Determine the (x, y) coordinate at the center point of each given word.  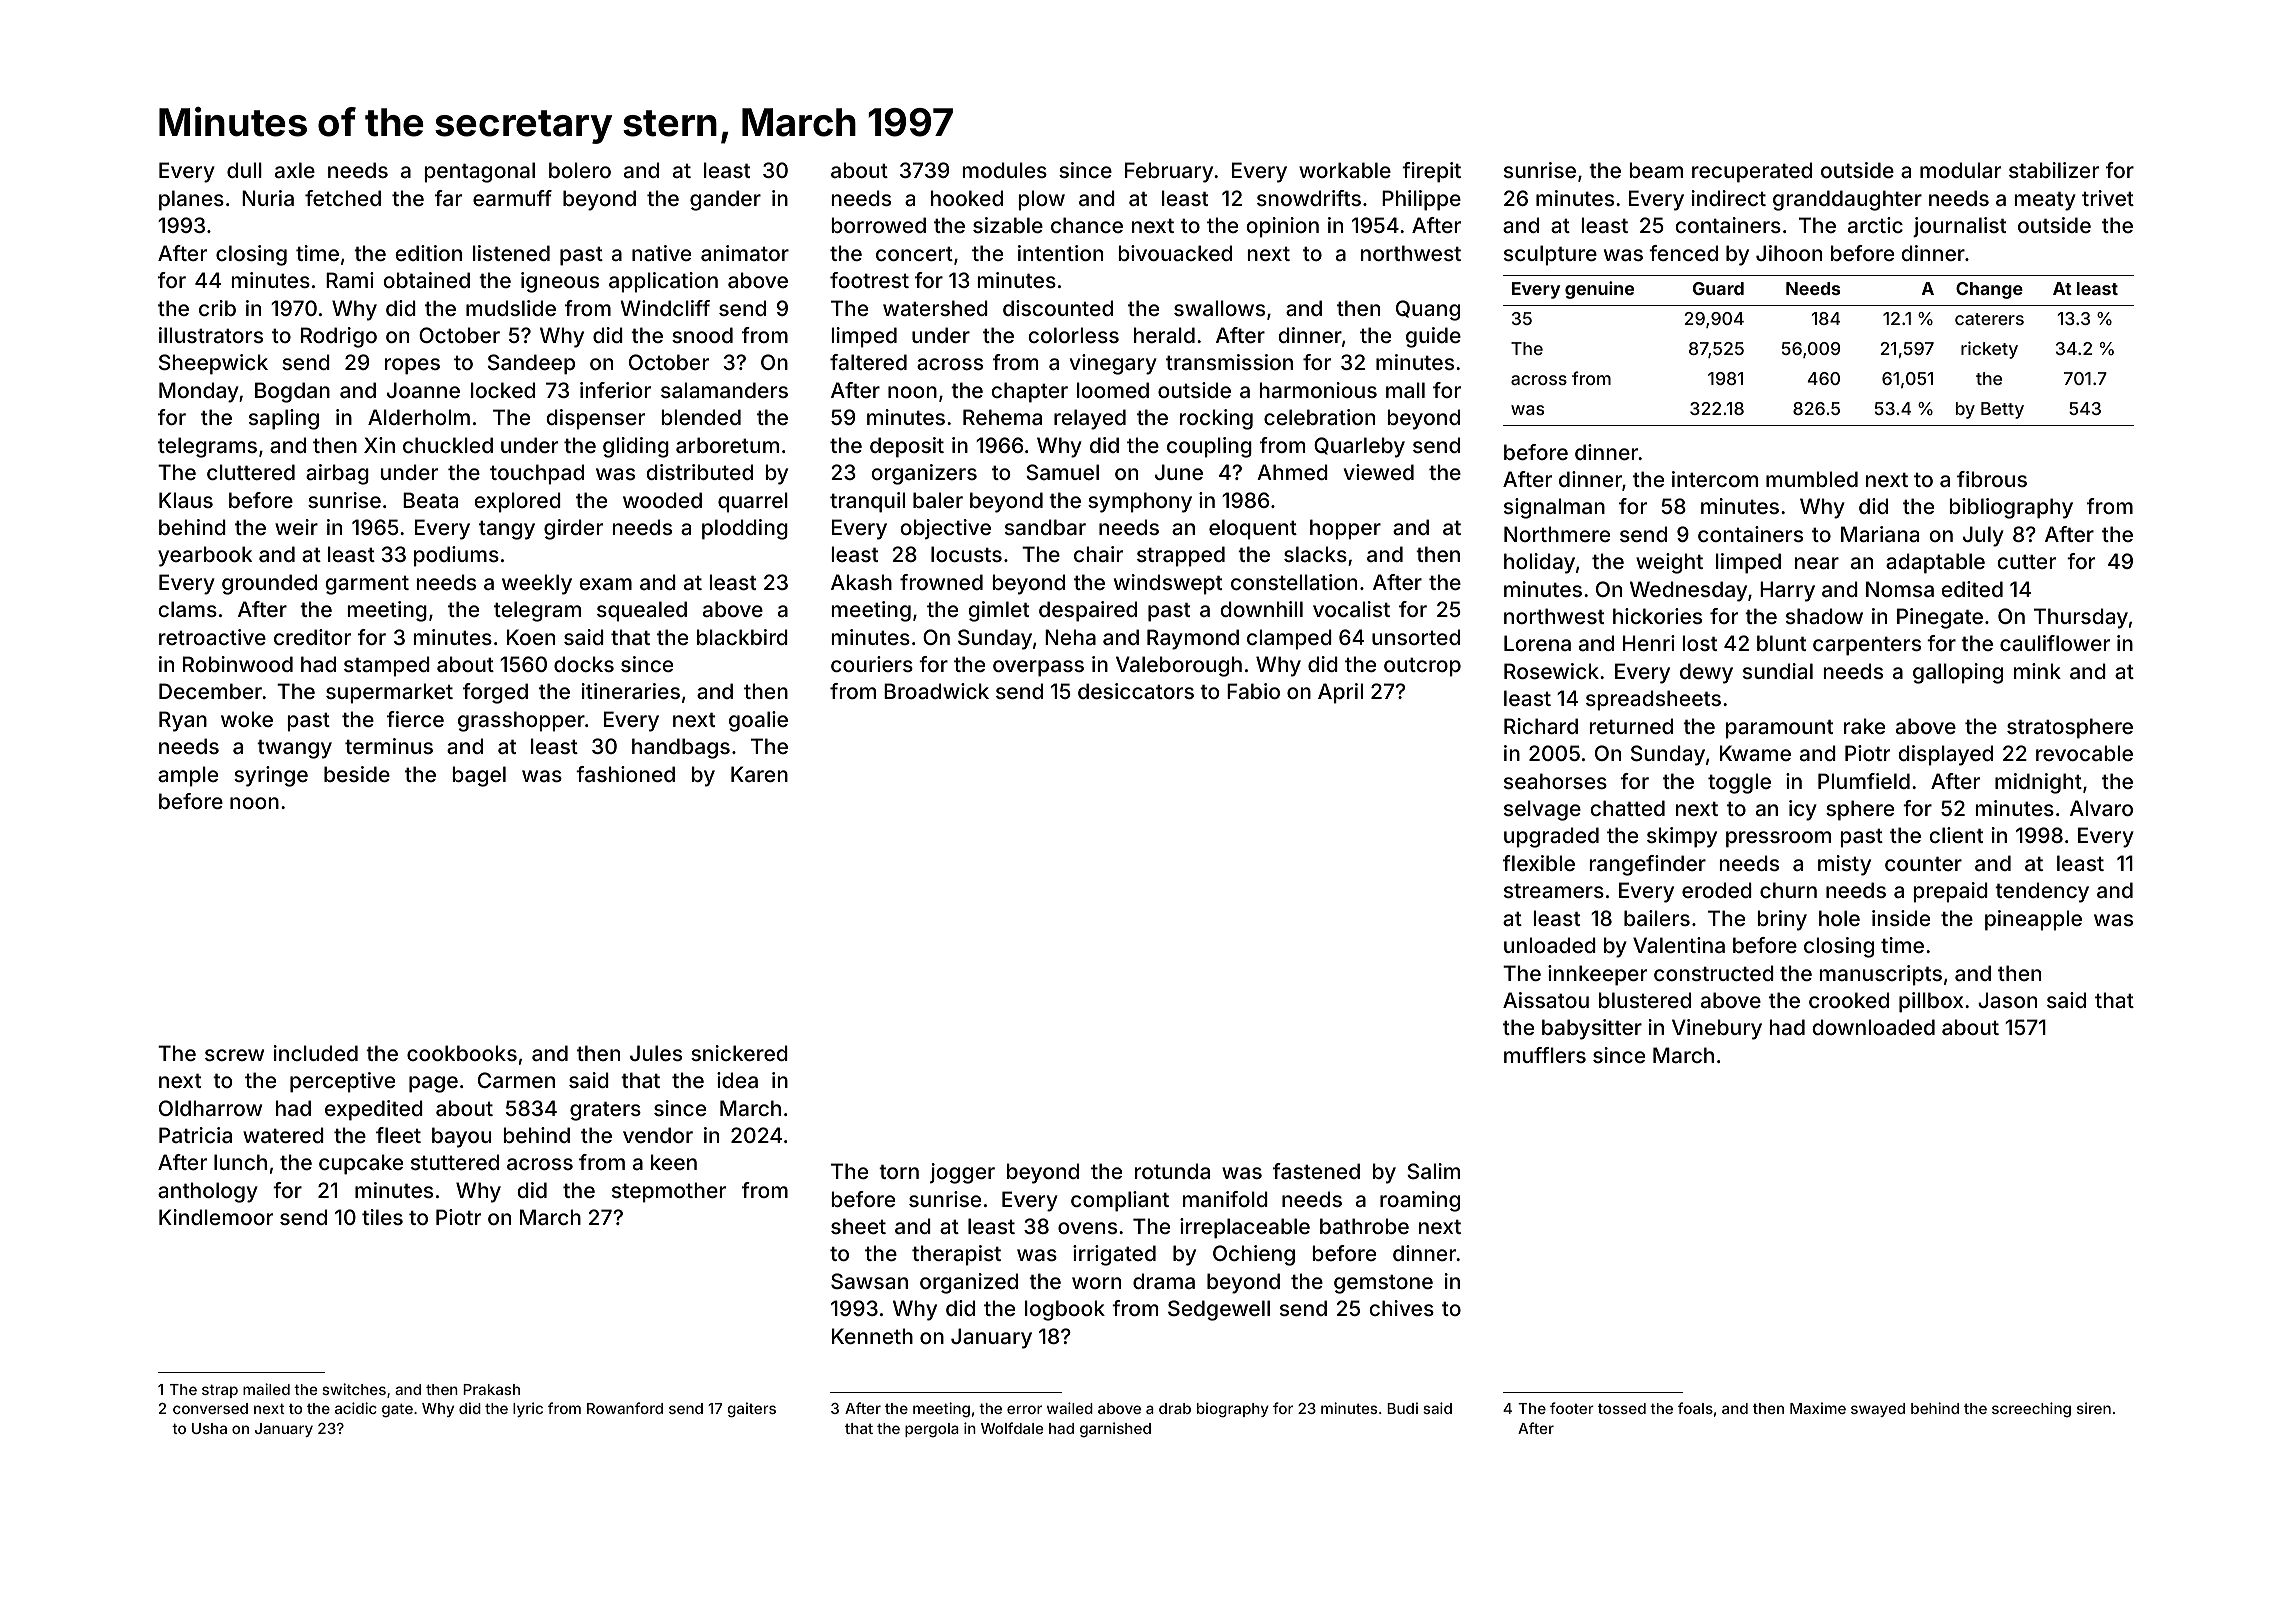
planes (191, 200)
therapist (956, 1255)
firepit (1431, 172)
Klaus (186, 500)
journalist (1959, 227)
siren (2094, 1408)
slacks (1315, 554)
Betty (2002, 410)
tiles (382, 1217)
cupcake (361, 1164)
